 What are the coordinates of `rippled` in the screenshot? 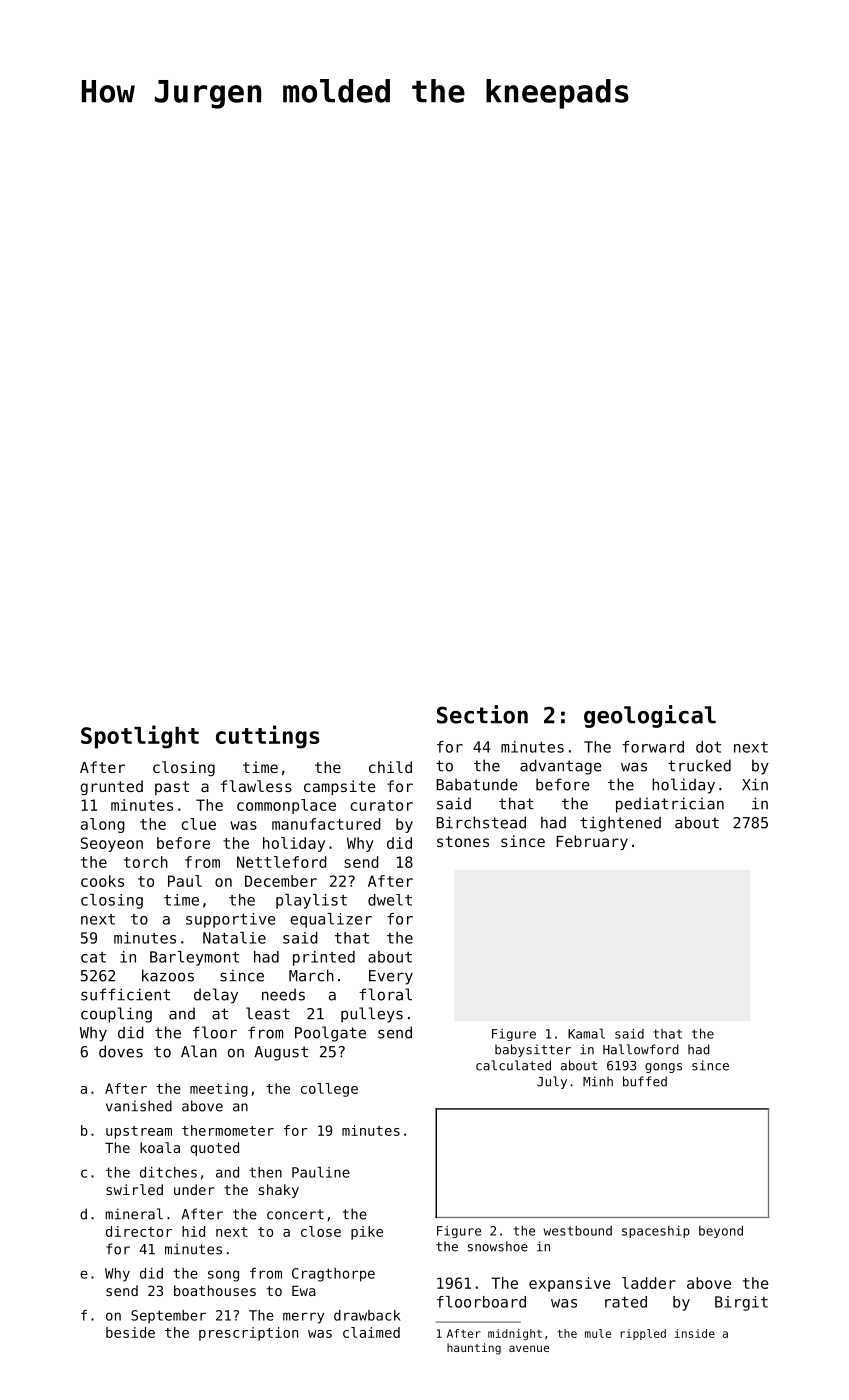 It's located at (643, 1334).
